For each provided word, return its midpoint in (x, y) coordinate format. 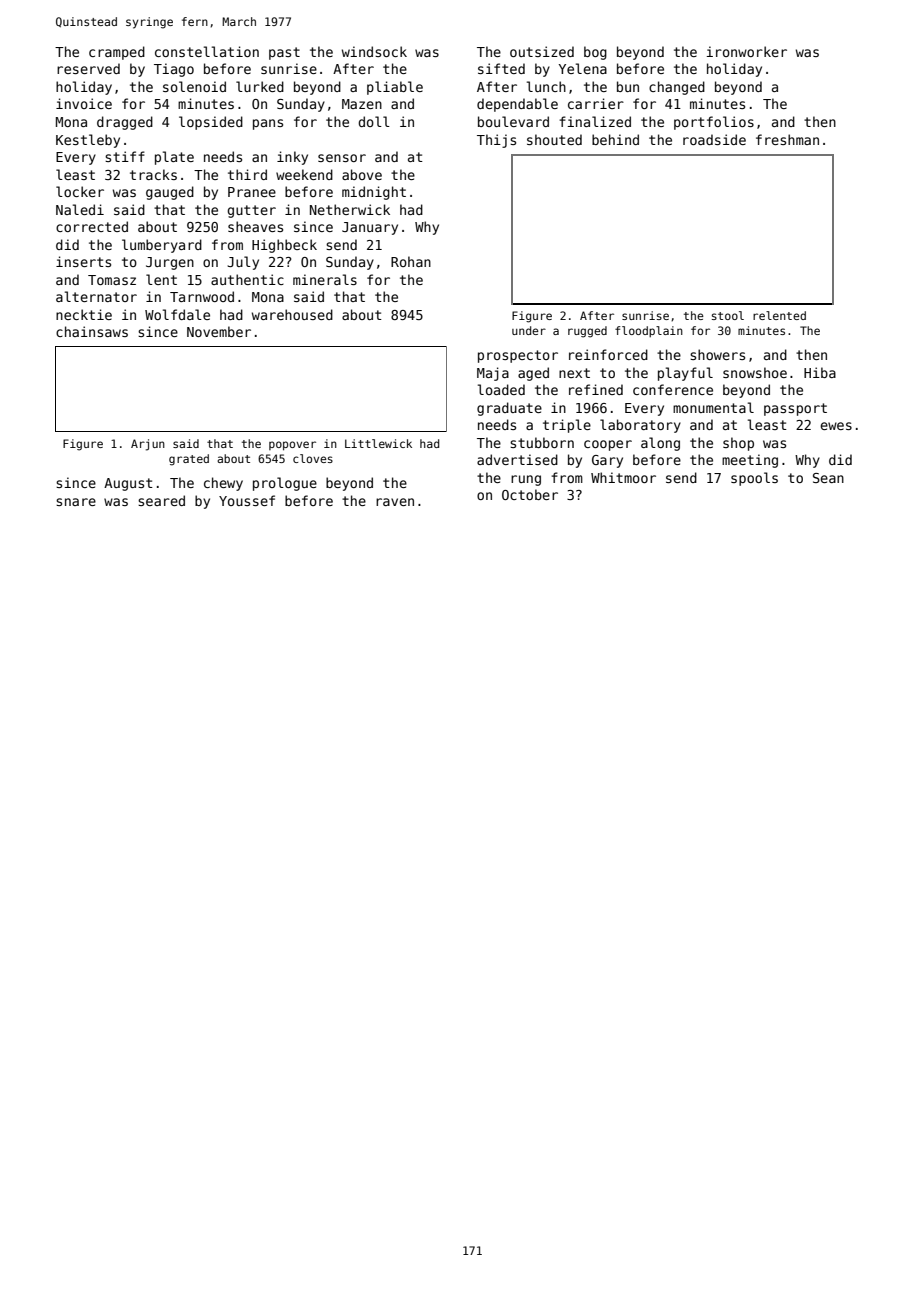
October (530, 494)
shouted (554, 139)
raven (395, 502)
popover (292, 446)
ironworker (747, 51)
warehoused (292, 314)
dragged (125, 123)
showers (717, 354)
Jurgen (170, 263)
